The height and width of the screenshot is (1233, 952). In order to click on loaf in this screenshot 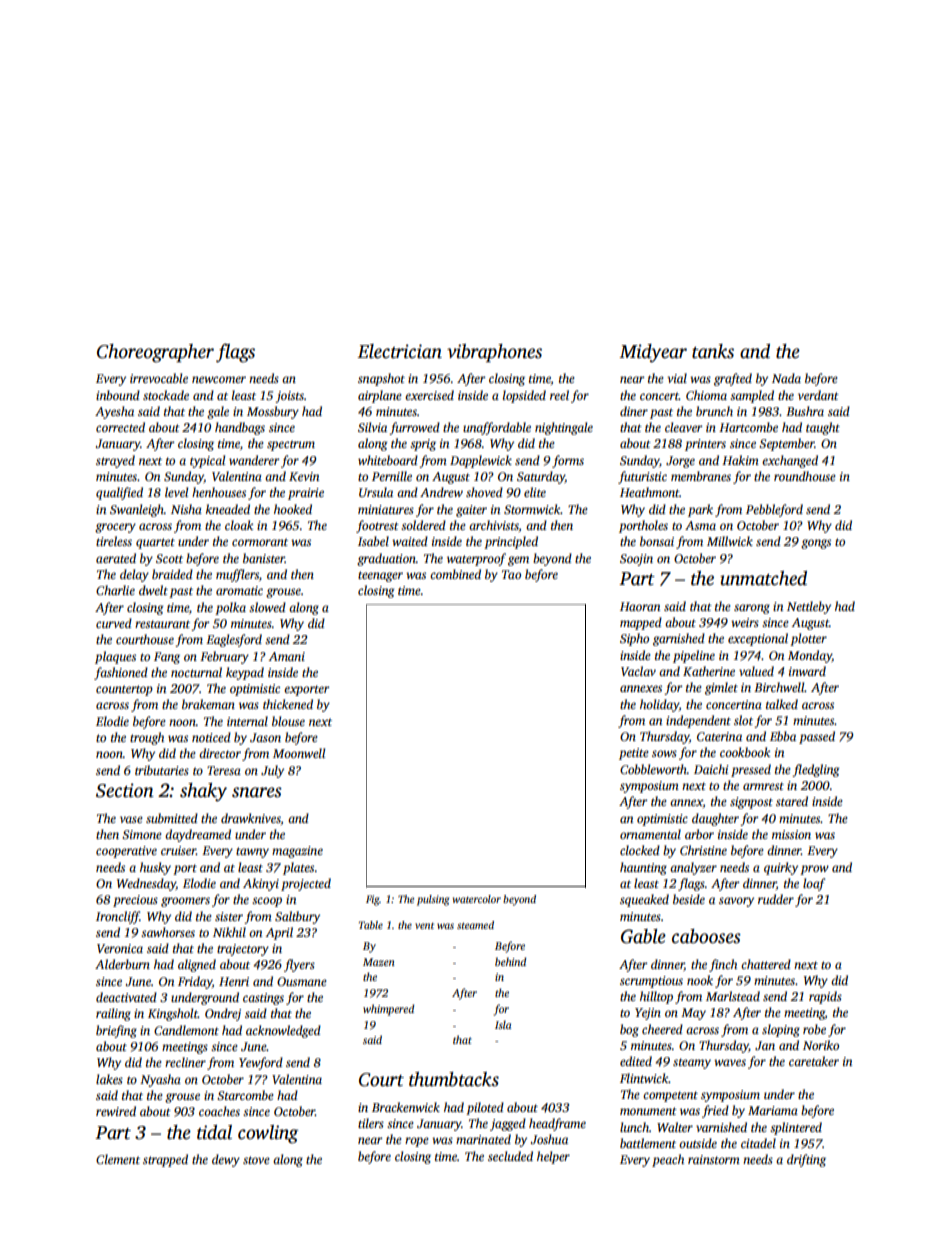, I will do `click(814, 884)`.
